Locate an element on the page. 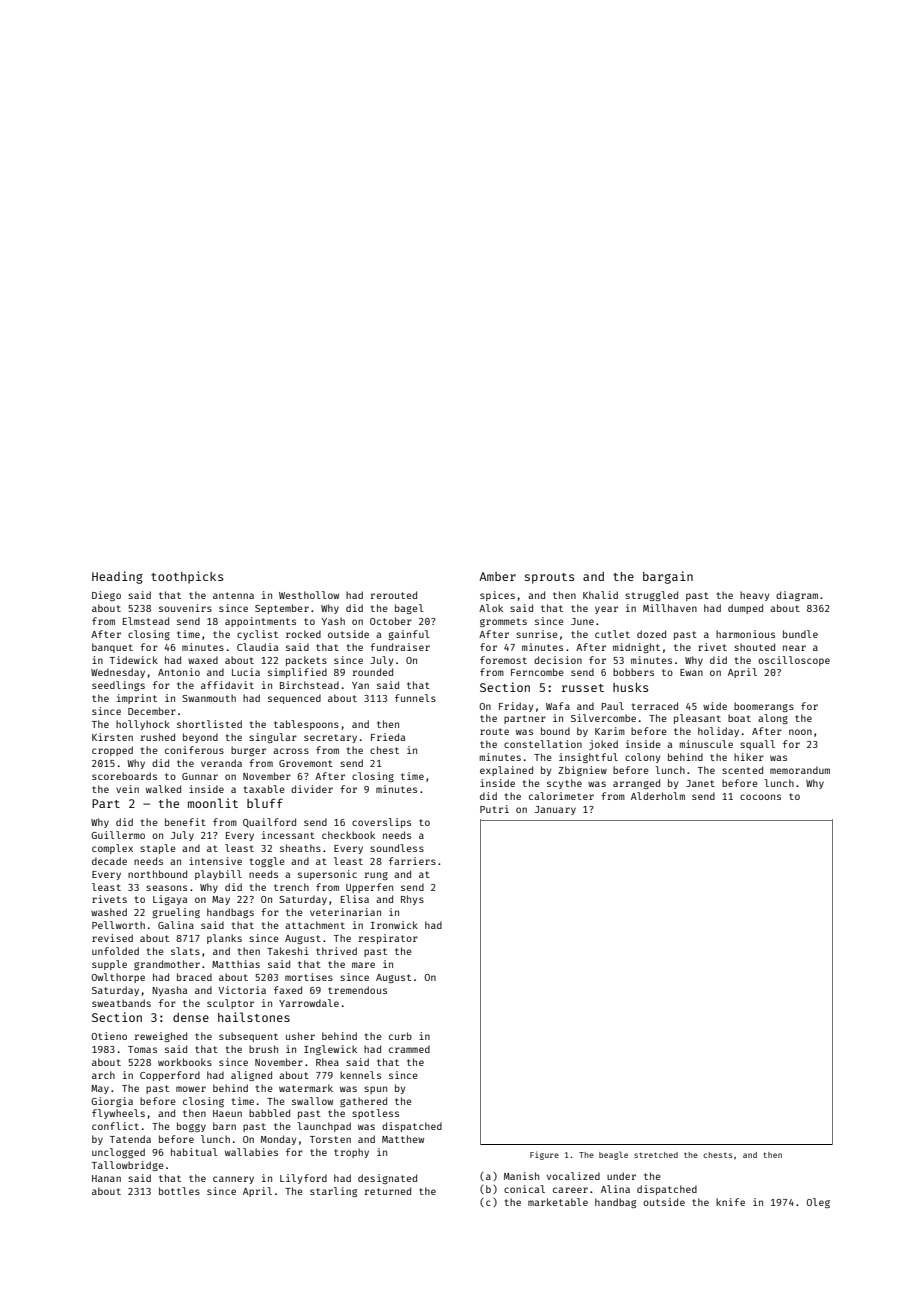  stretched is located at coordinates (656, 1155).
